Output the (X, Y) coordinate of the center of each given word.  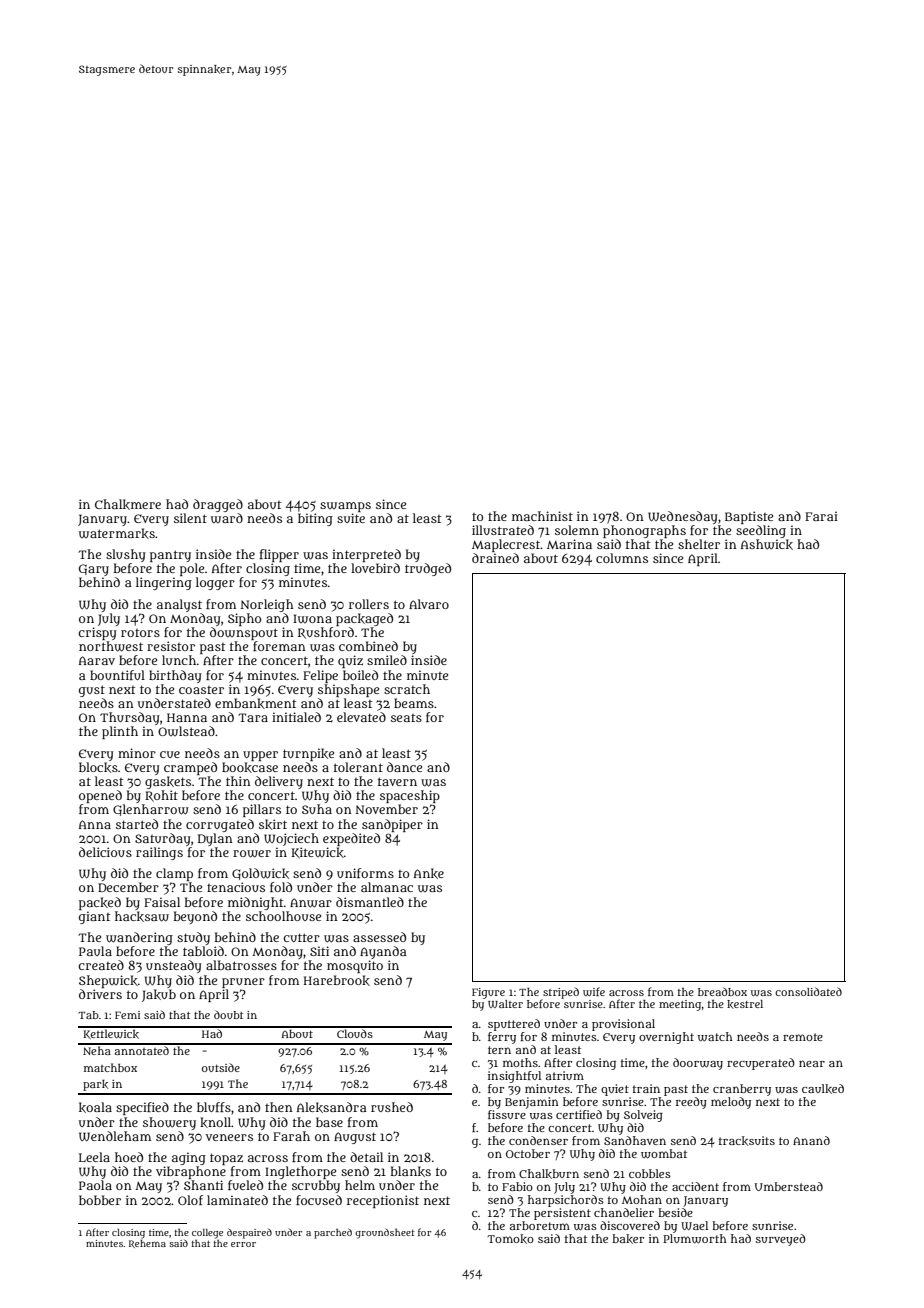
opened (100, 796)
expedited (351, 839)
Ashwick (767, 544)
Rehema (147, 1244)
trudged (428, 569)
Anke (429, 873)
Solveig (643, 1116)
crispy (97, 633)
